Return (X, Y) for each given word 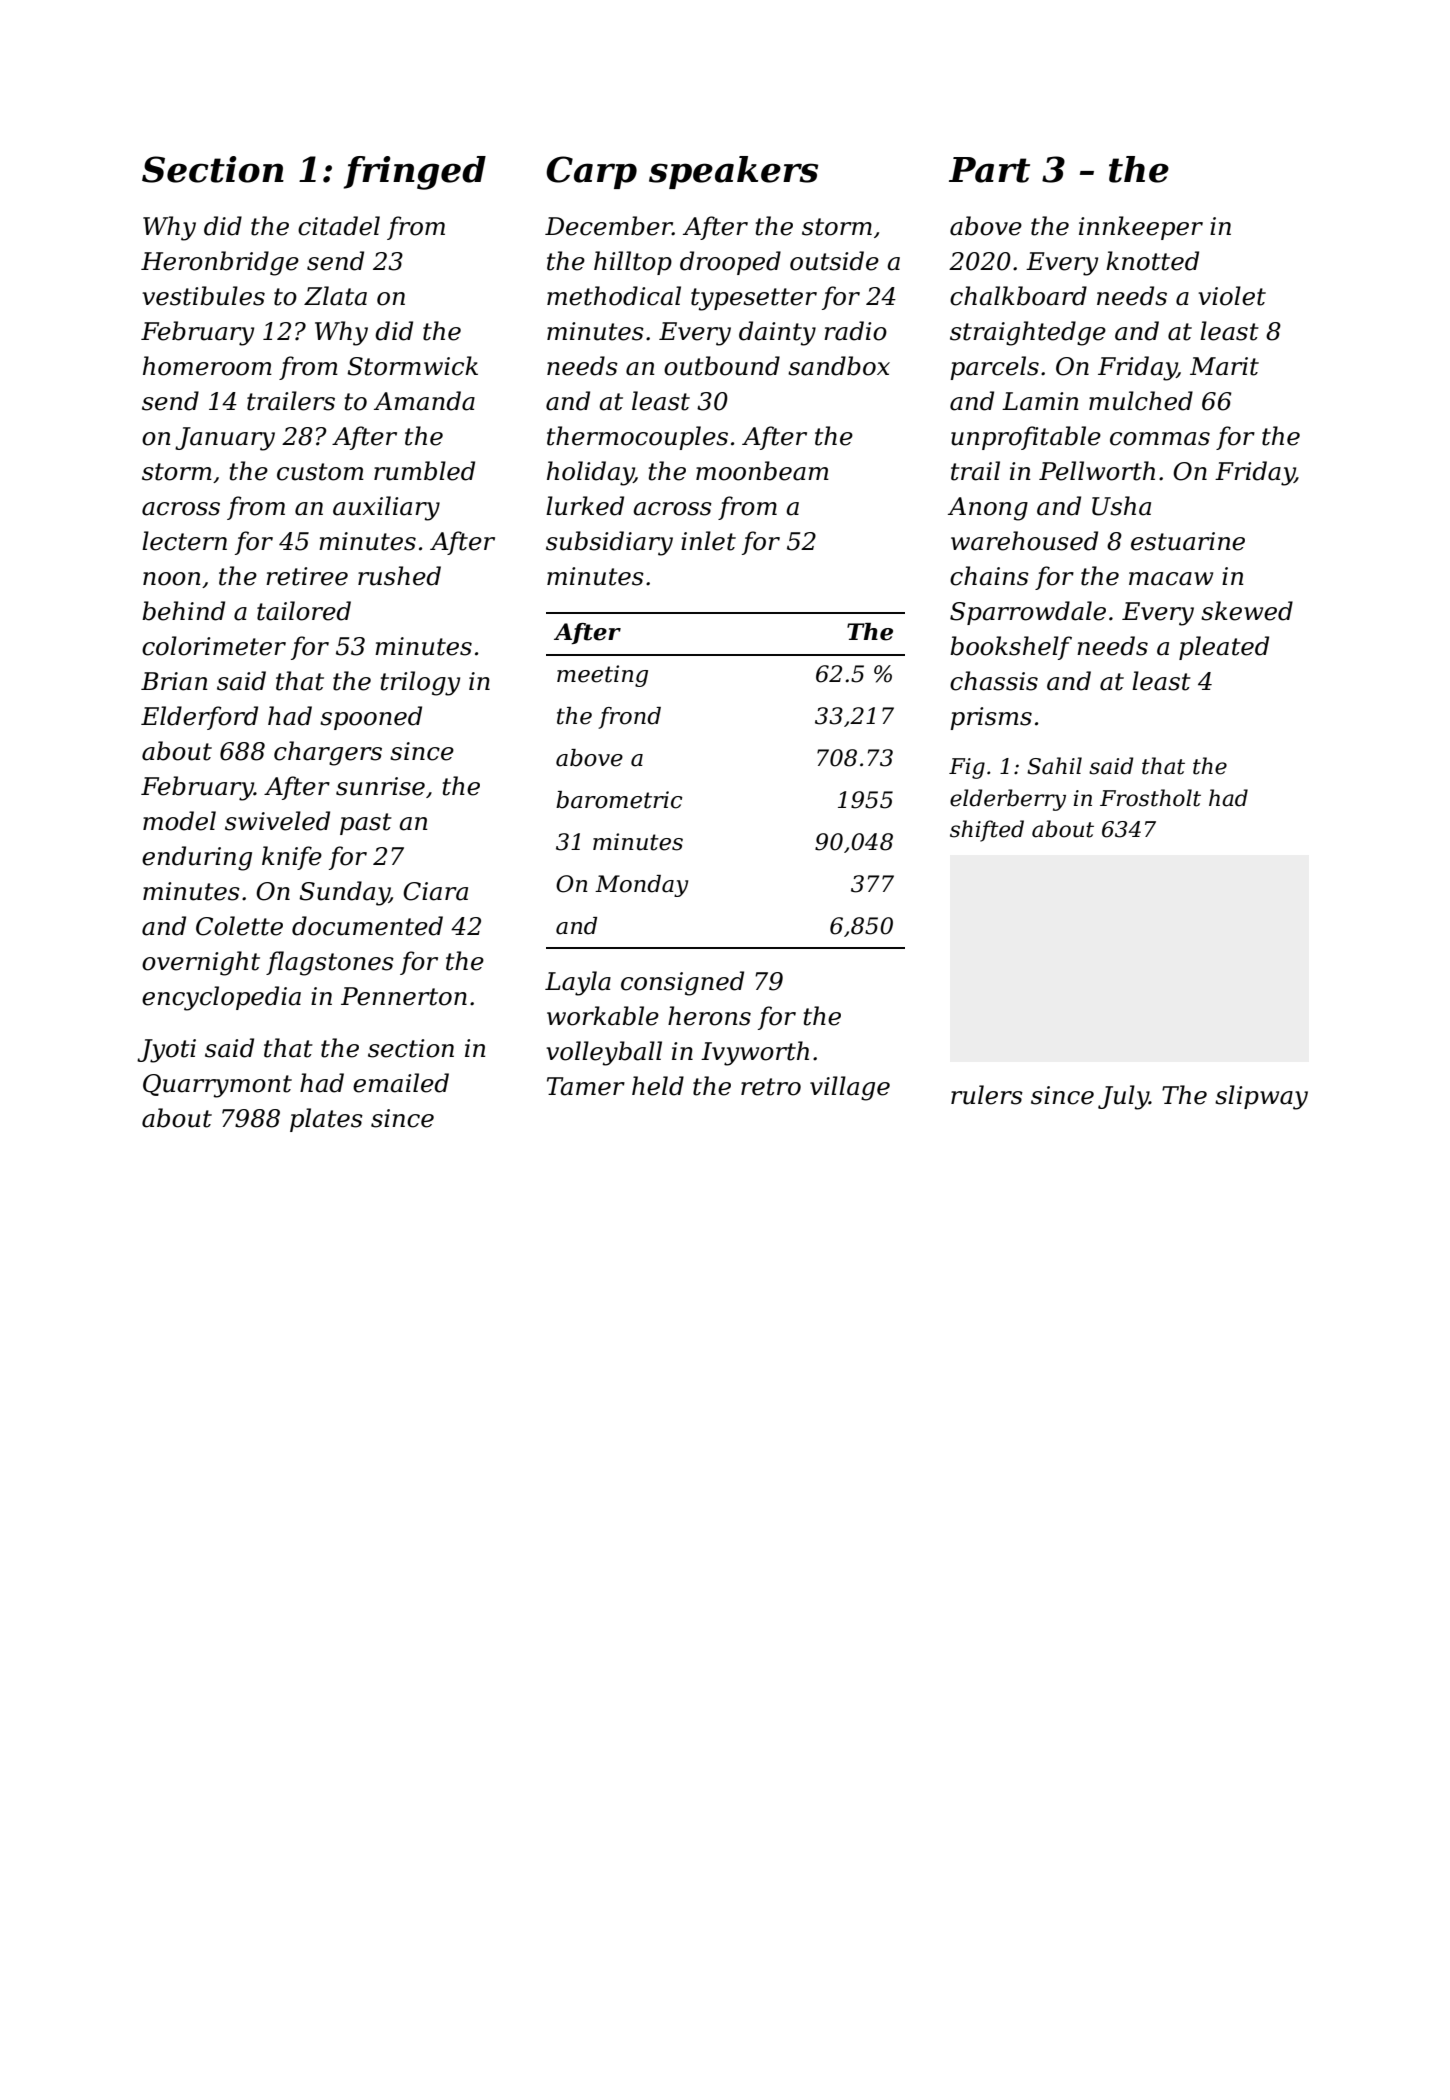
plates (326, 1120)
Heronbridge (220, 263)
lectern (184, 541)
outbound (722, 366)
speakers (733, 172)
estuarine (1188, 541)
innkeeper (1141, 228)
